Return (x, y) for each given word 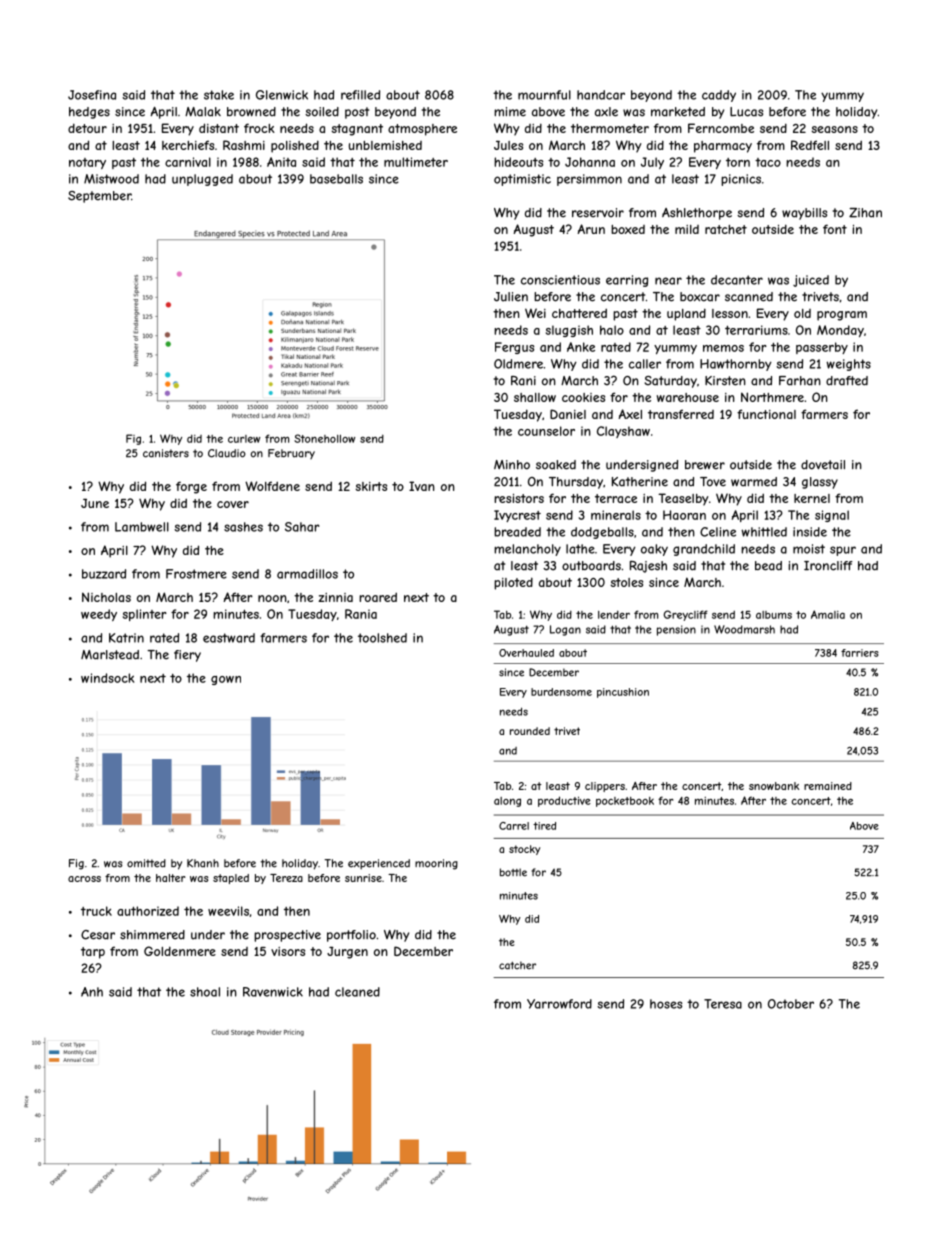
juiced (811, 281)
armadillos (307, 574)
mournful (544, 95)
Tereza (286, 878)
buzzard (104, 574)
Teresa (723, 1004)
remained (828, 786)
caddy (719, 96)
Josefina (92, 95)
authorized (148, 911)
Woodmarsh (744, 629)
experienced (379, 864)
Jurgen (347, 952)
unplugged (202, 180)
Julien (511, 297)
